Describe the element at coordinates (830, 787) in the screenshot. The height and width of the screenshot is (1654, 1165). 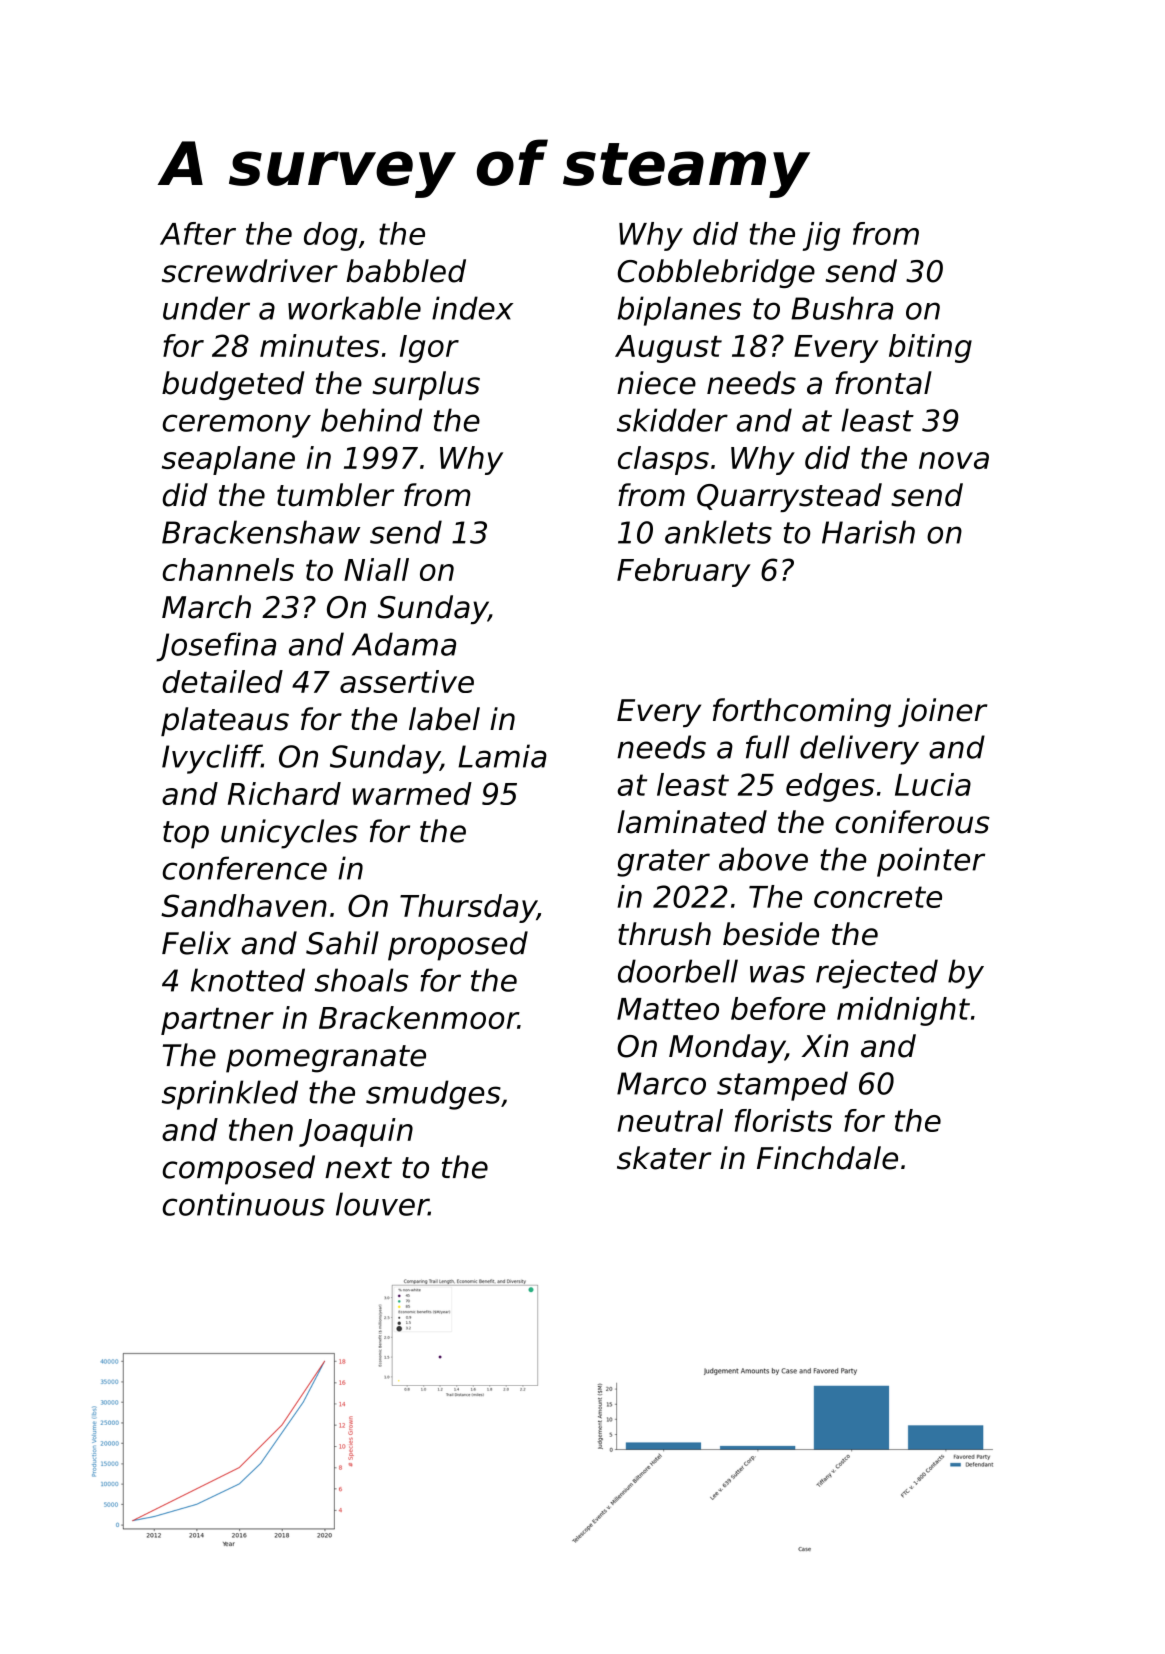
I see `edges` at that location.
